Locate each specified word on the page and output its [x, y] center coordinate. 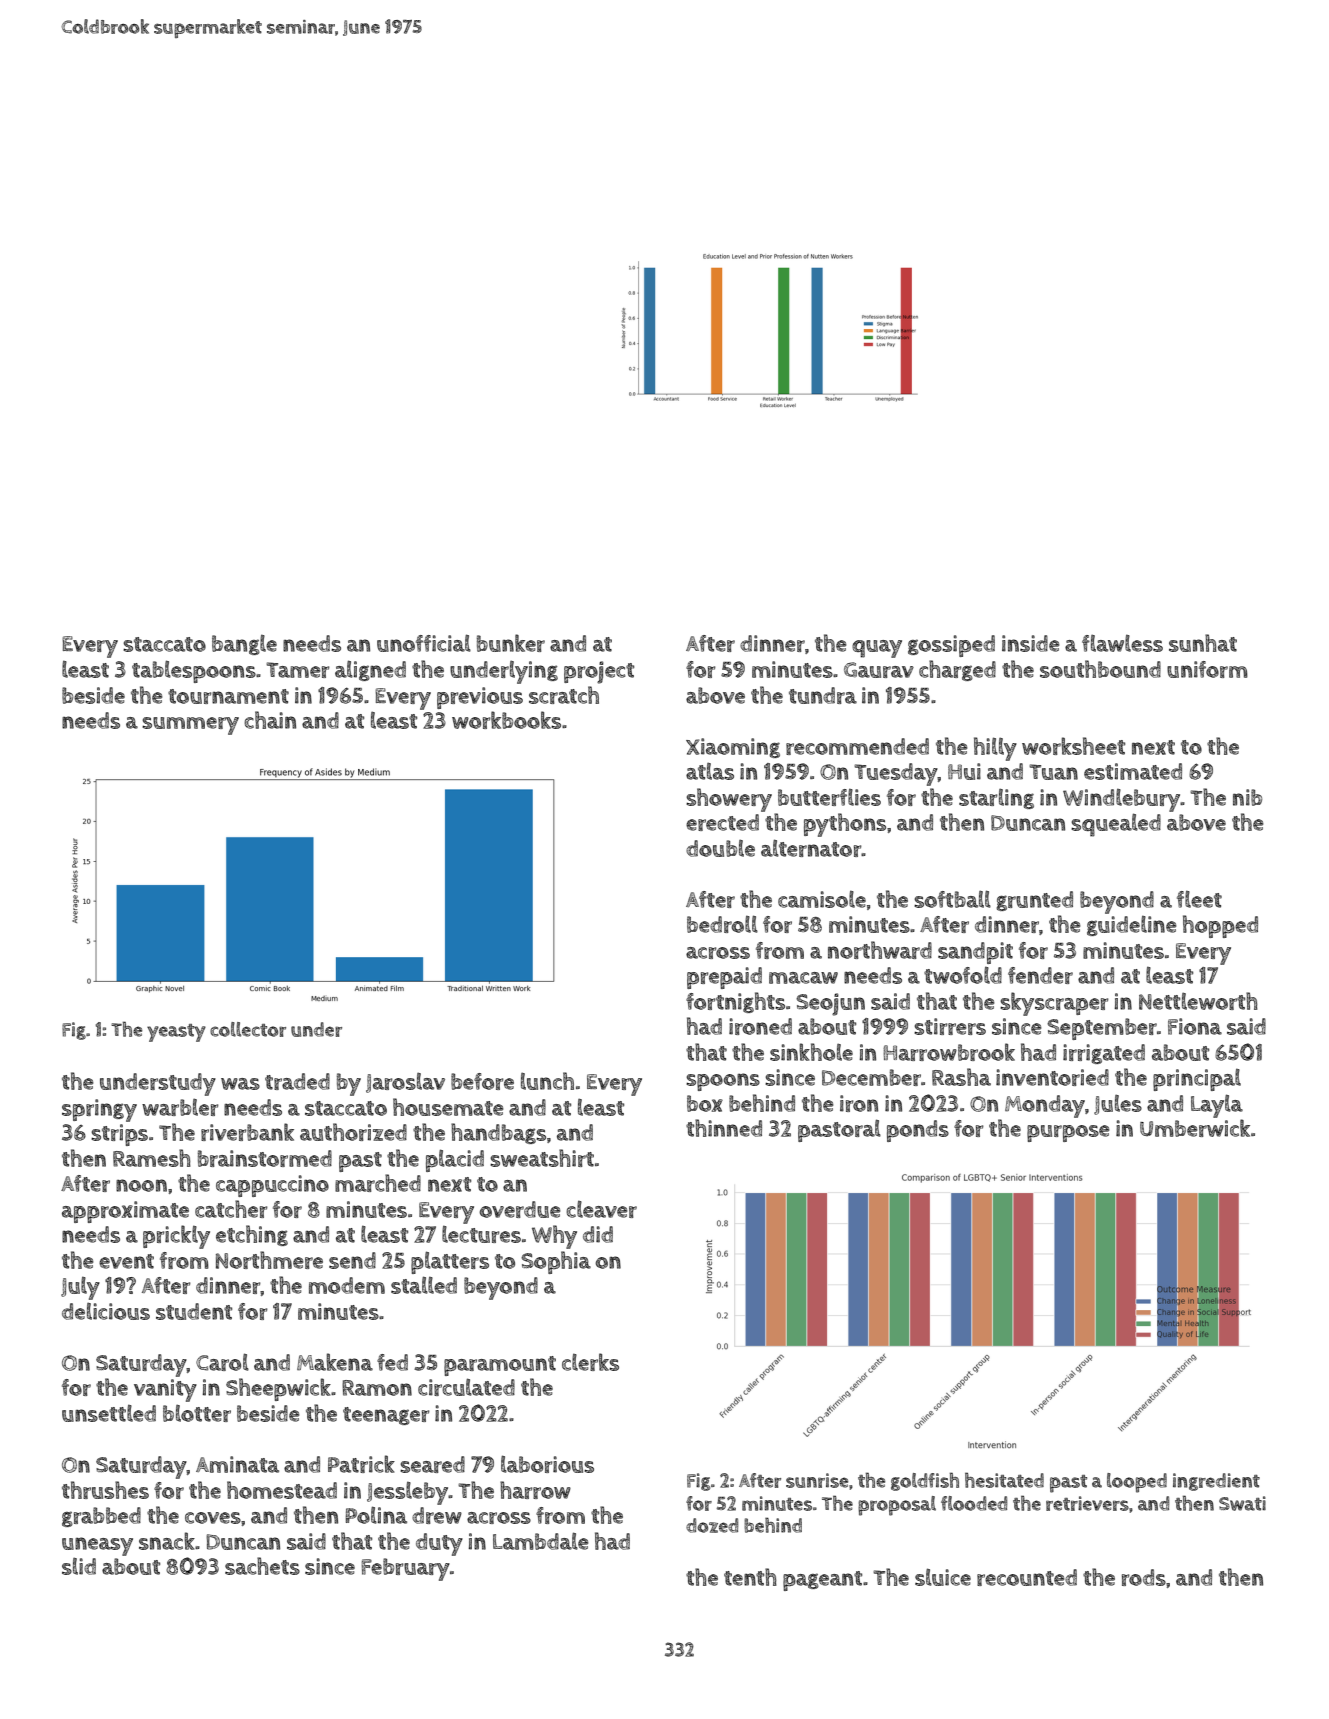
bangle [244, 645]
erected [722, 822]
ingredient [1216, 1482]
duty [439, 1544]
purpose [1068, 1133]
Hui [964, 771]
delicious [106, 1311]
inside [1031, 643]
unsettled [109, 1413]
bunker [511, 643]
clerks [590, 1362]
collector [248, 1029]
